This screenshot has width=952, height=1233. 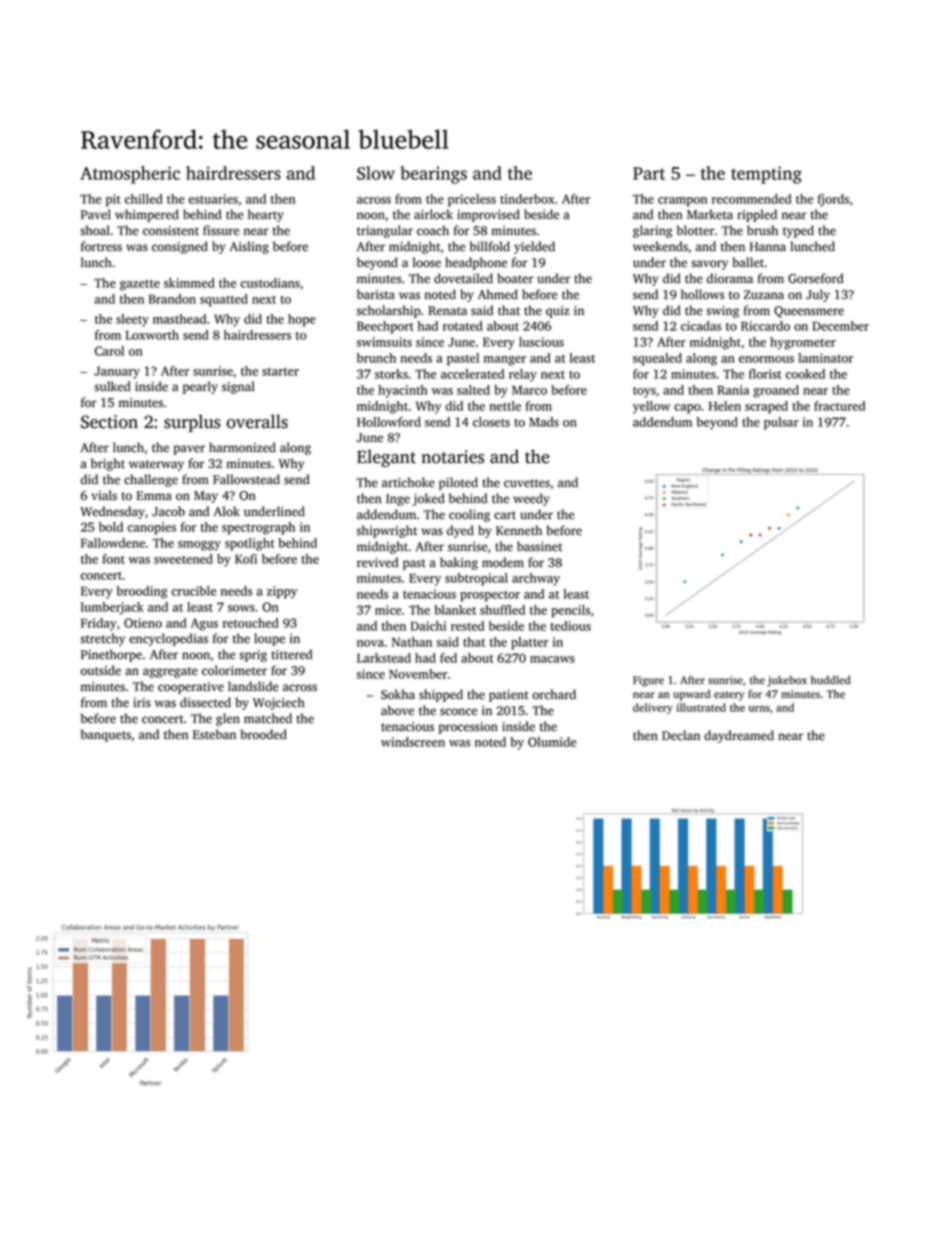 What do you see at coordinates (531, 499) in the screenshot?
I see `weedy` at bounding box center [531, 499].
